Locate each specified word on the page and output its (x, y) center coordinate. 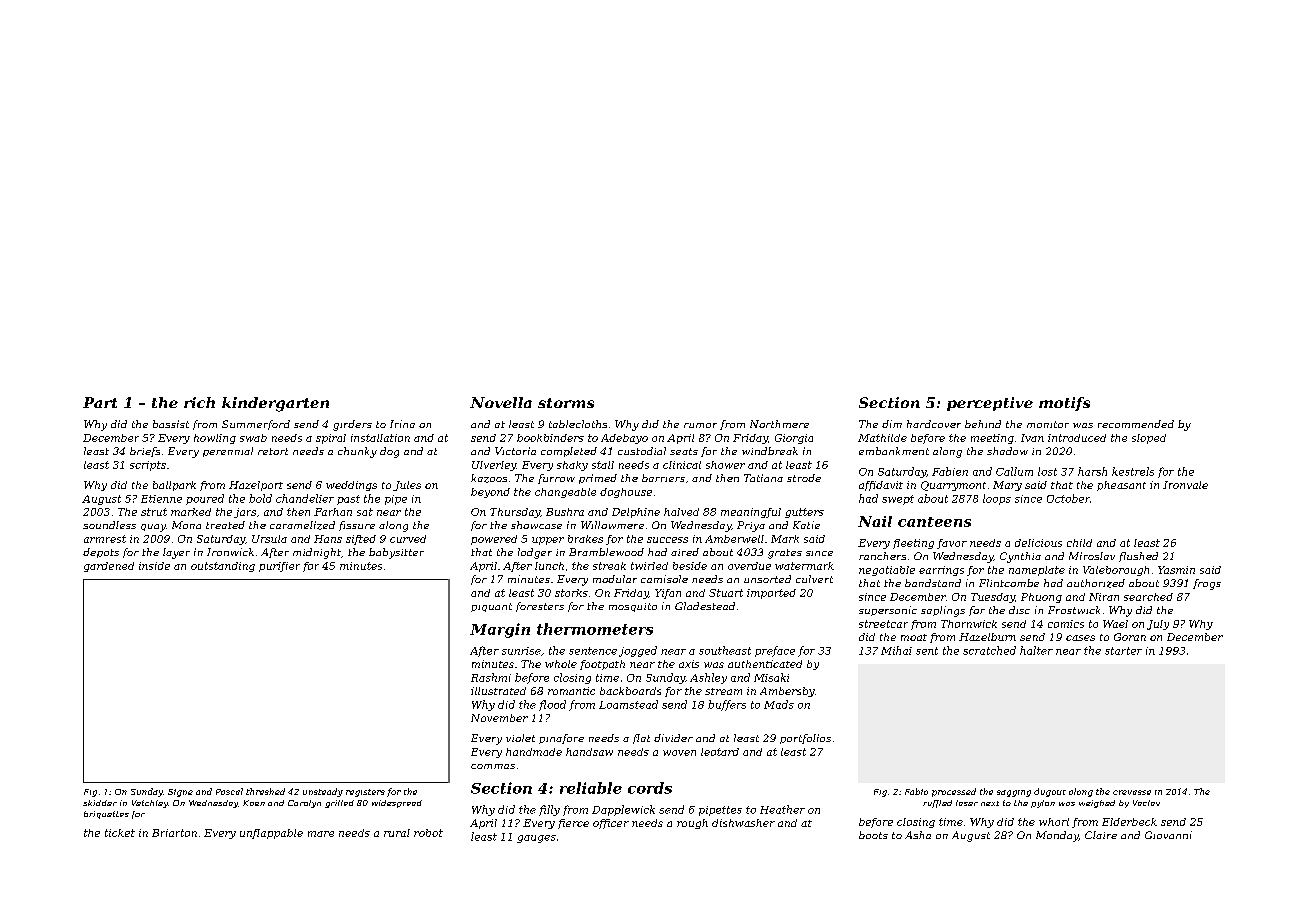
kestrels (1133, 471)
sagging (1014, 793)
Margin (500, 630)
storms (566, 403)
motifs (1064, 404)
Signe (180, 793)
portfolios (805, 739)
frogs (1207, 584)
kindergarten (275, 404)
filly (549, 810)
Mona (186, 525)
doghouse (626, 493)
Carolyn (304, 804)
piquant (491, 607)
